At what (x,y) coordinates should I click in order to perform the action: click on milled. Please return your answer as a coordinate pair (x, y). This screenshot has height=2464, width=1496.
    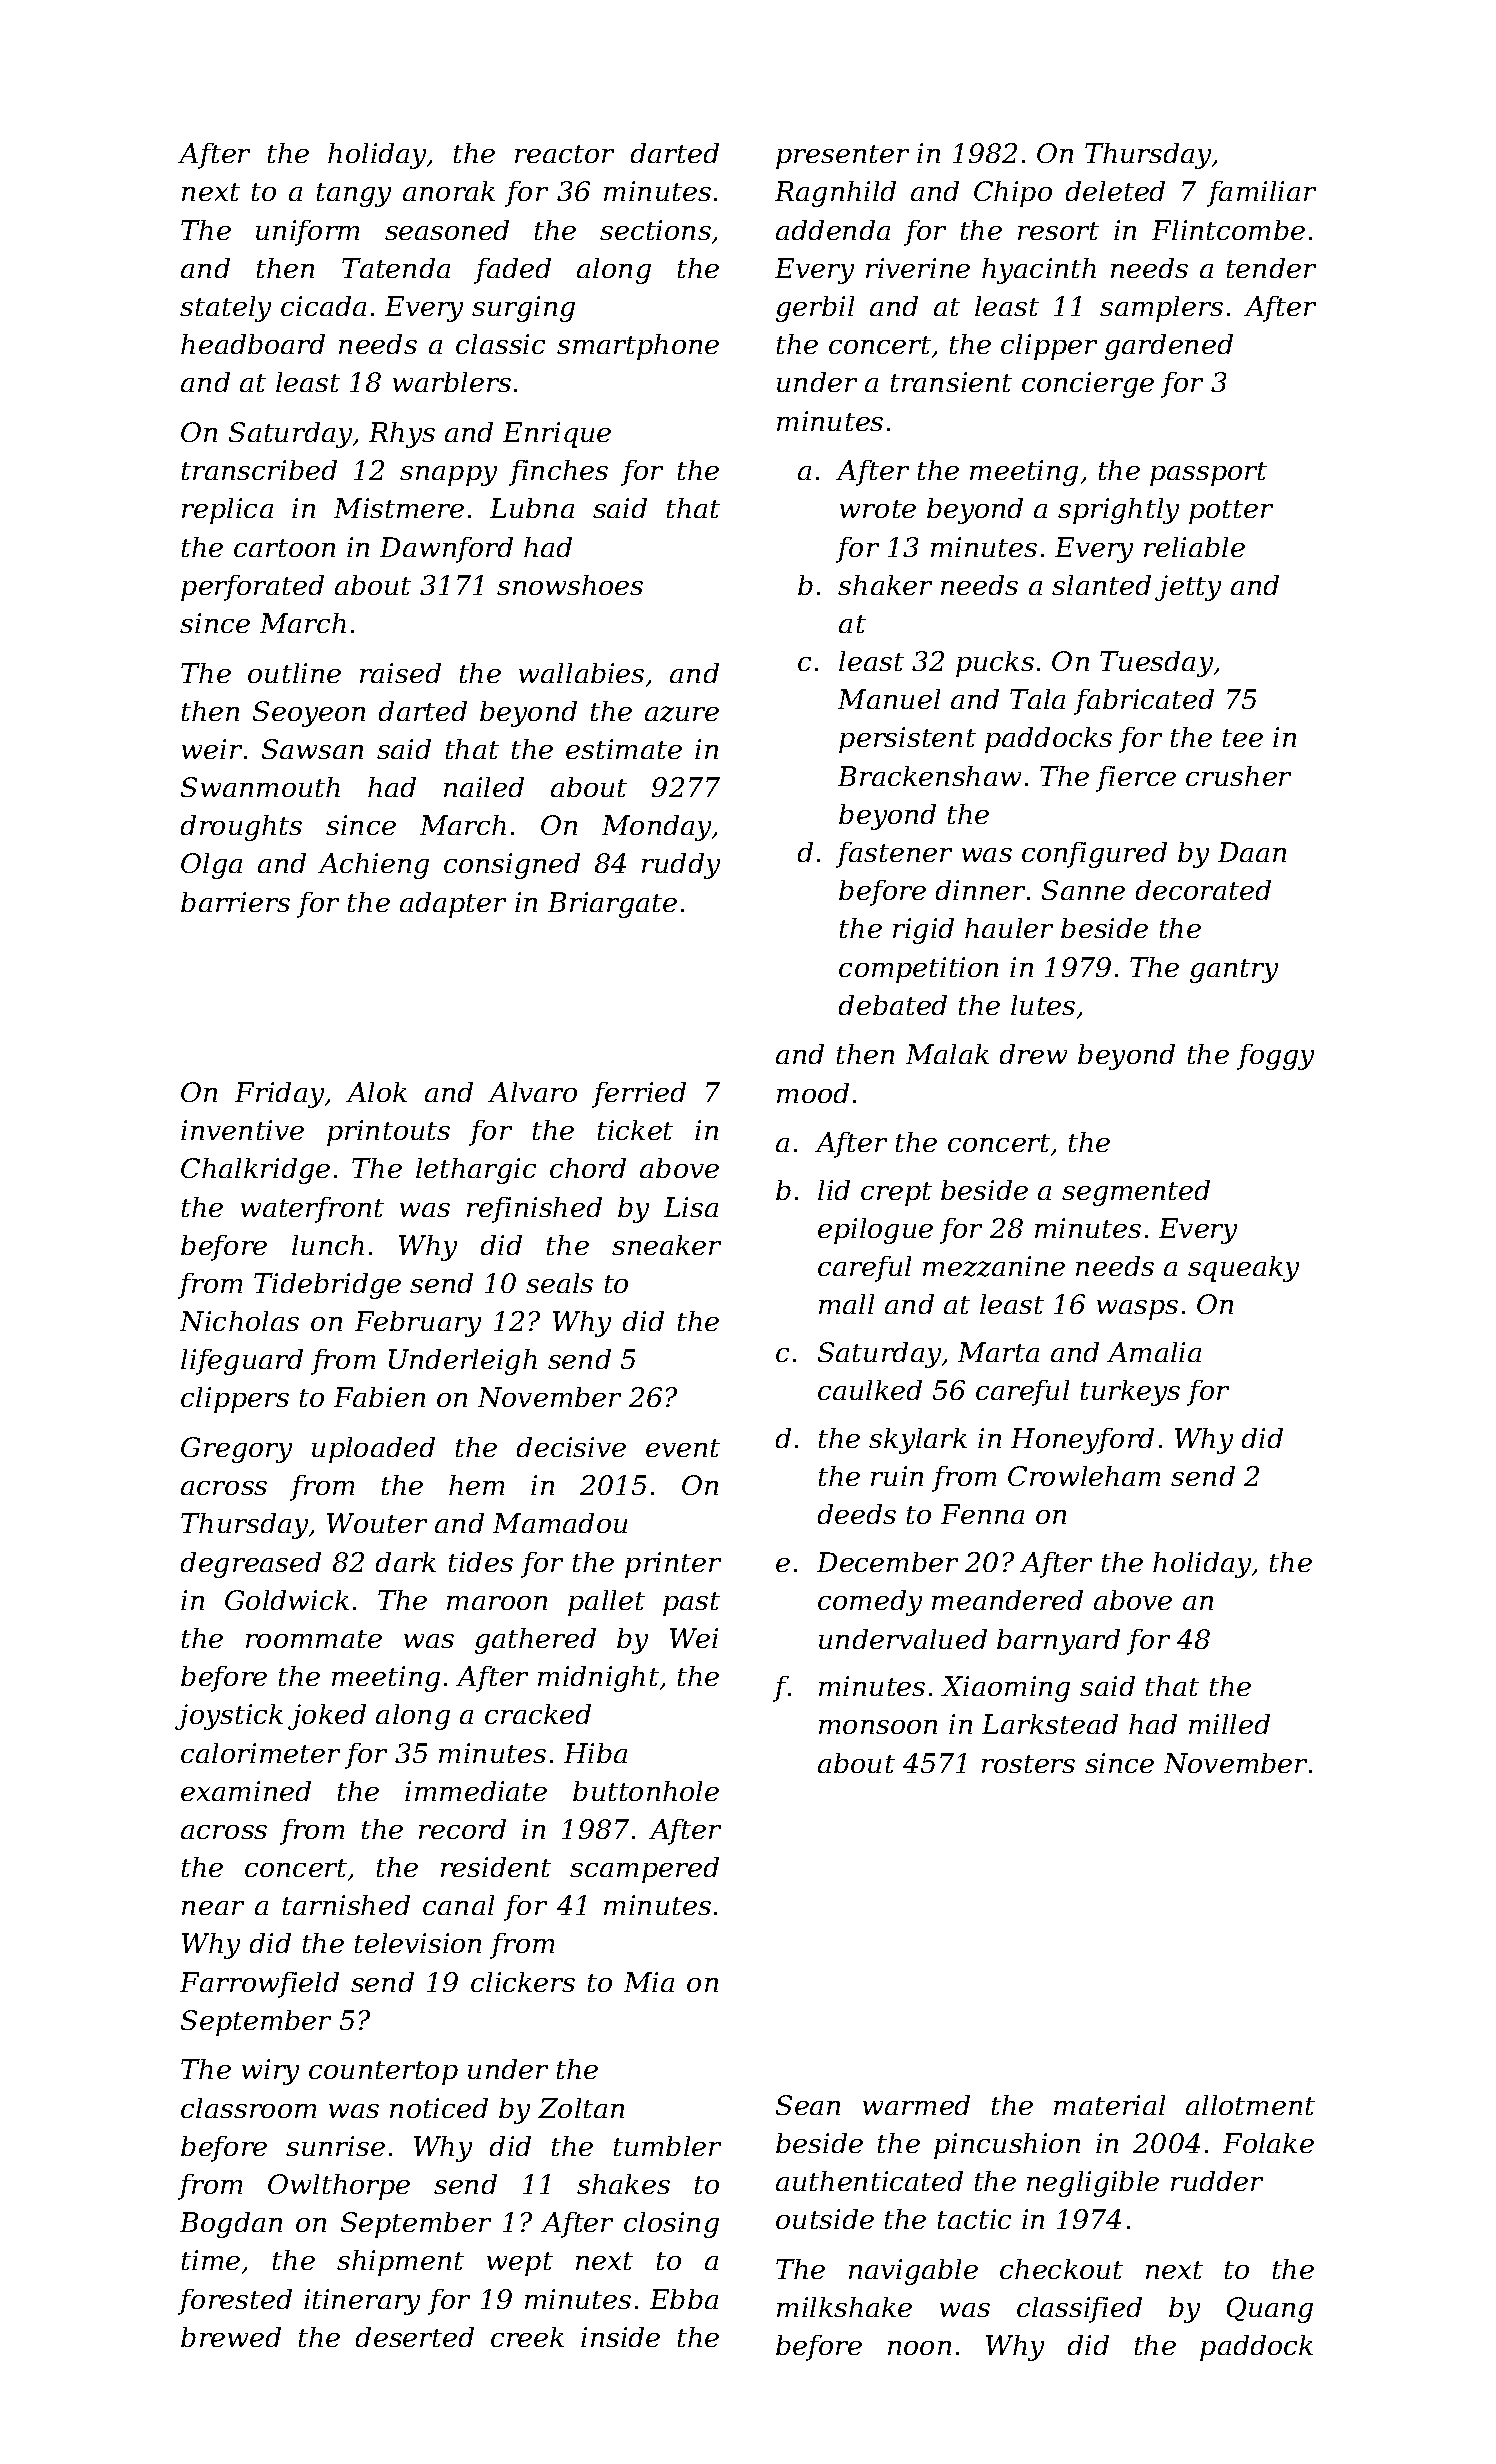
    Looking at the image, I should click on (1229, 1724).
